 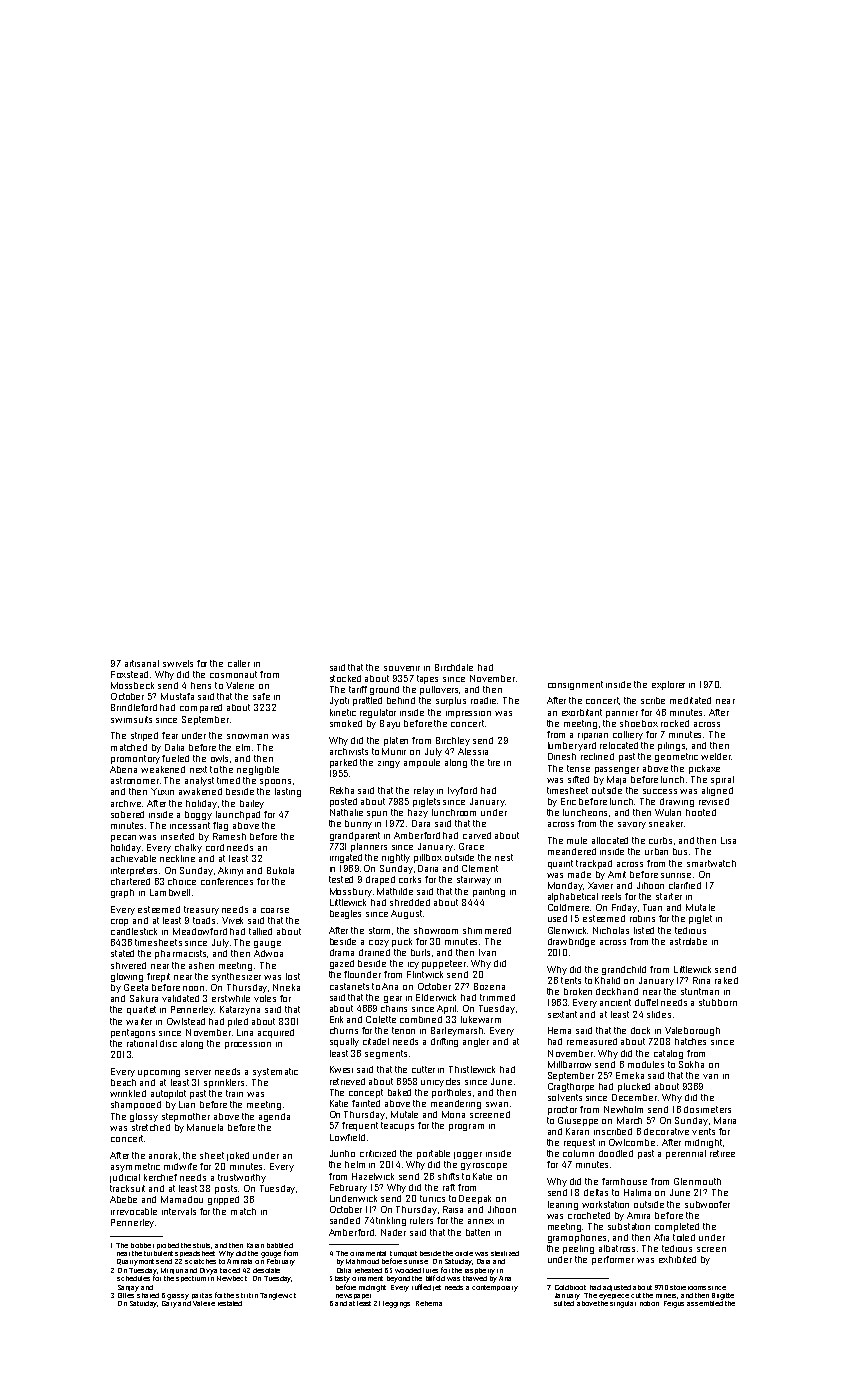 What do you see at coordinates (163, 1155) in the document?
I see `anorak` at bounding box center [163, 1155].
